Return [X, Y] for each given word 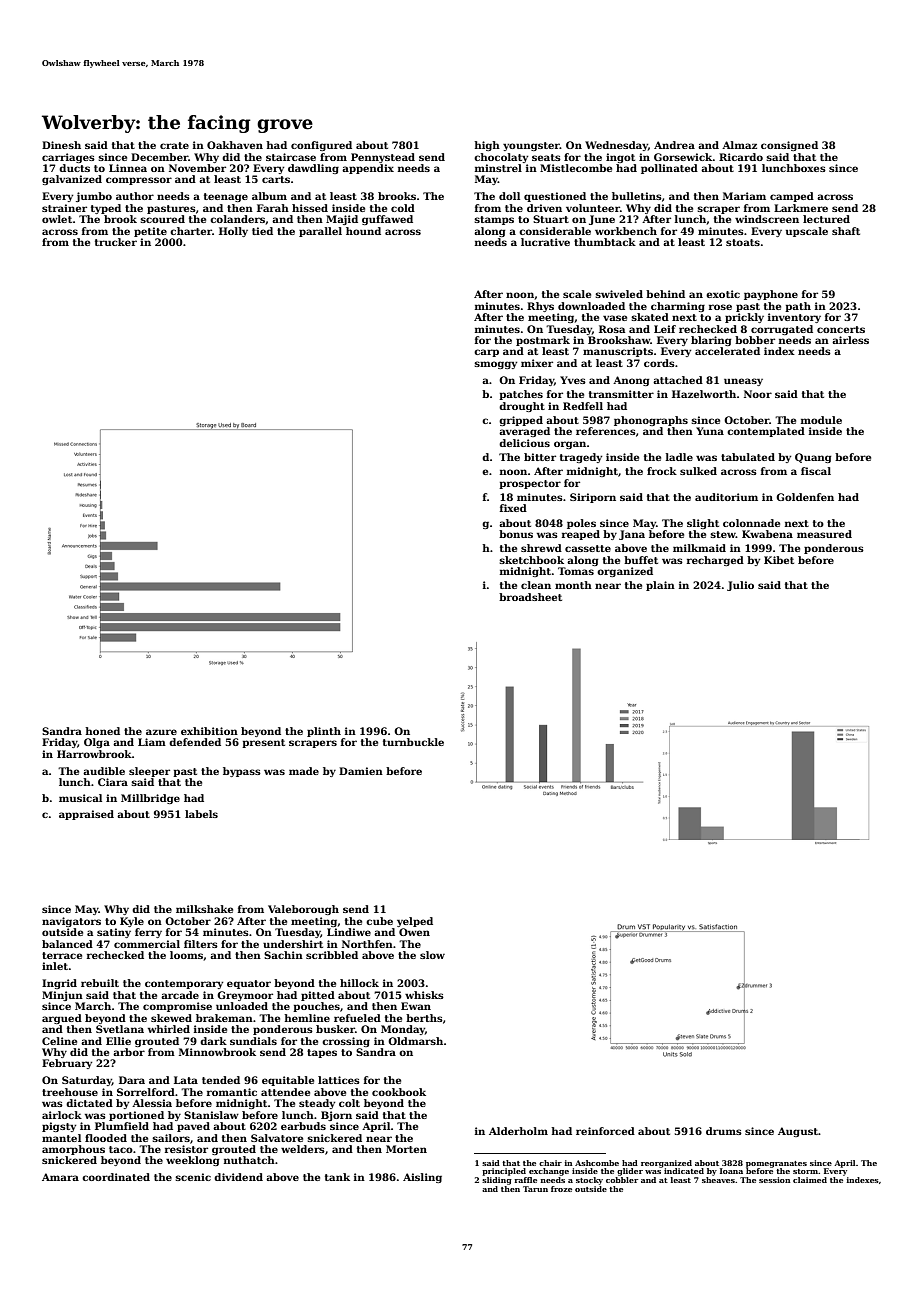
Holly [233, 232]
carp [486, 353]
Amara [60, 1177]
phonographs [651, 421]
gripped [521, 421]
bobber [755, 340]
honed [102, 731]
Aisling [422, 1178]
